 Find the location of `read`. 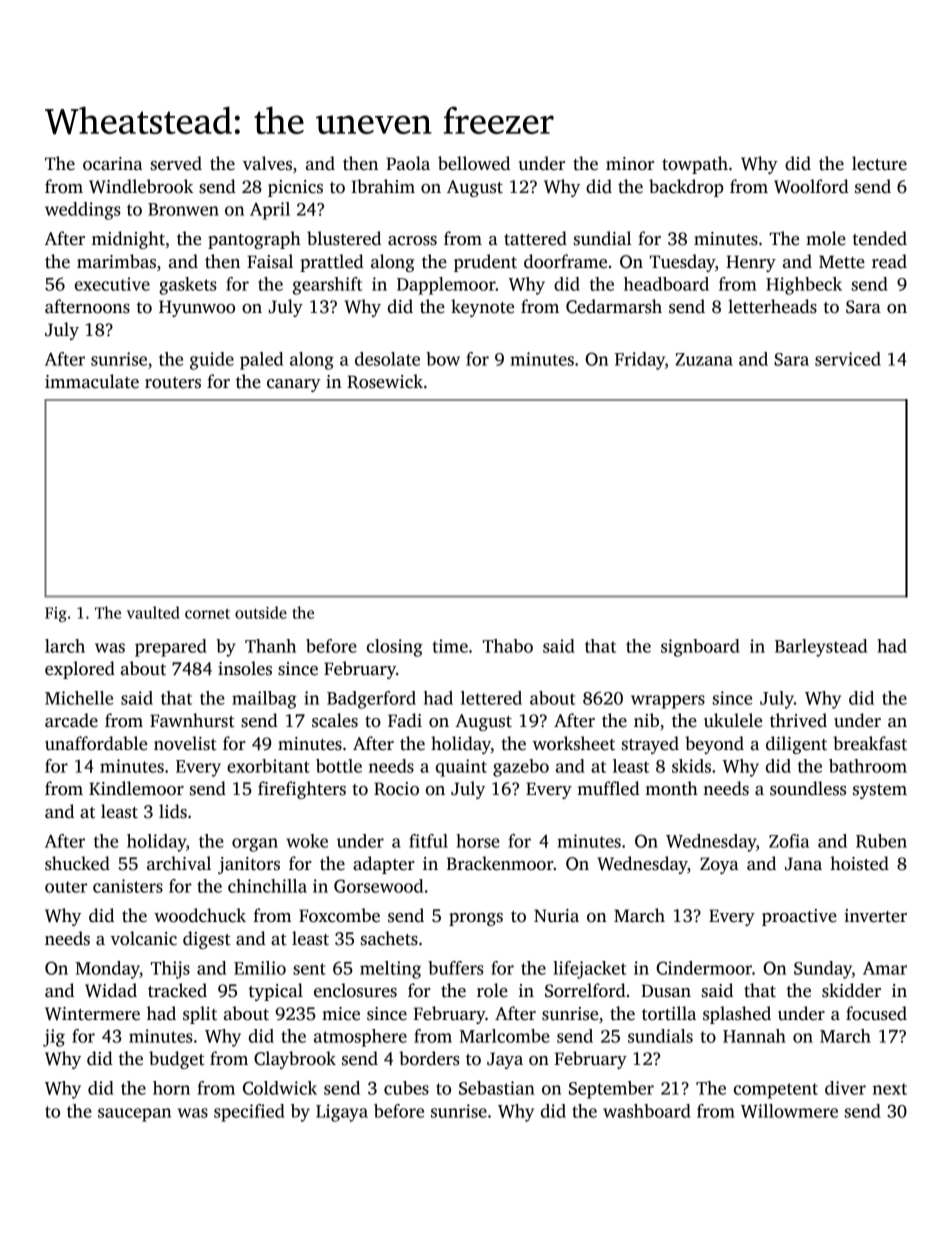

read is located at coordinates (889, 261).
